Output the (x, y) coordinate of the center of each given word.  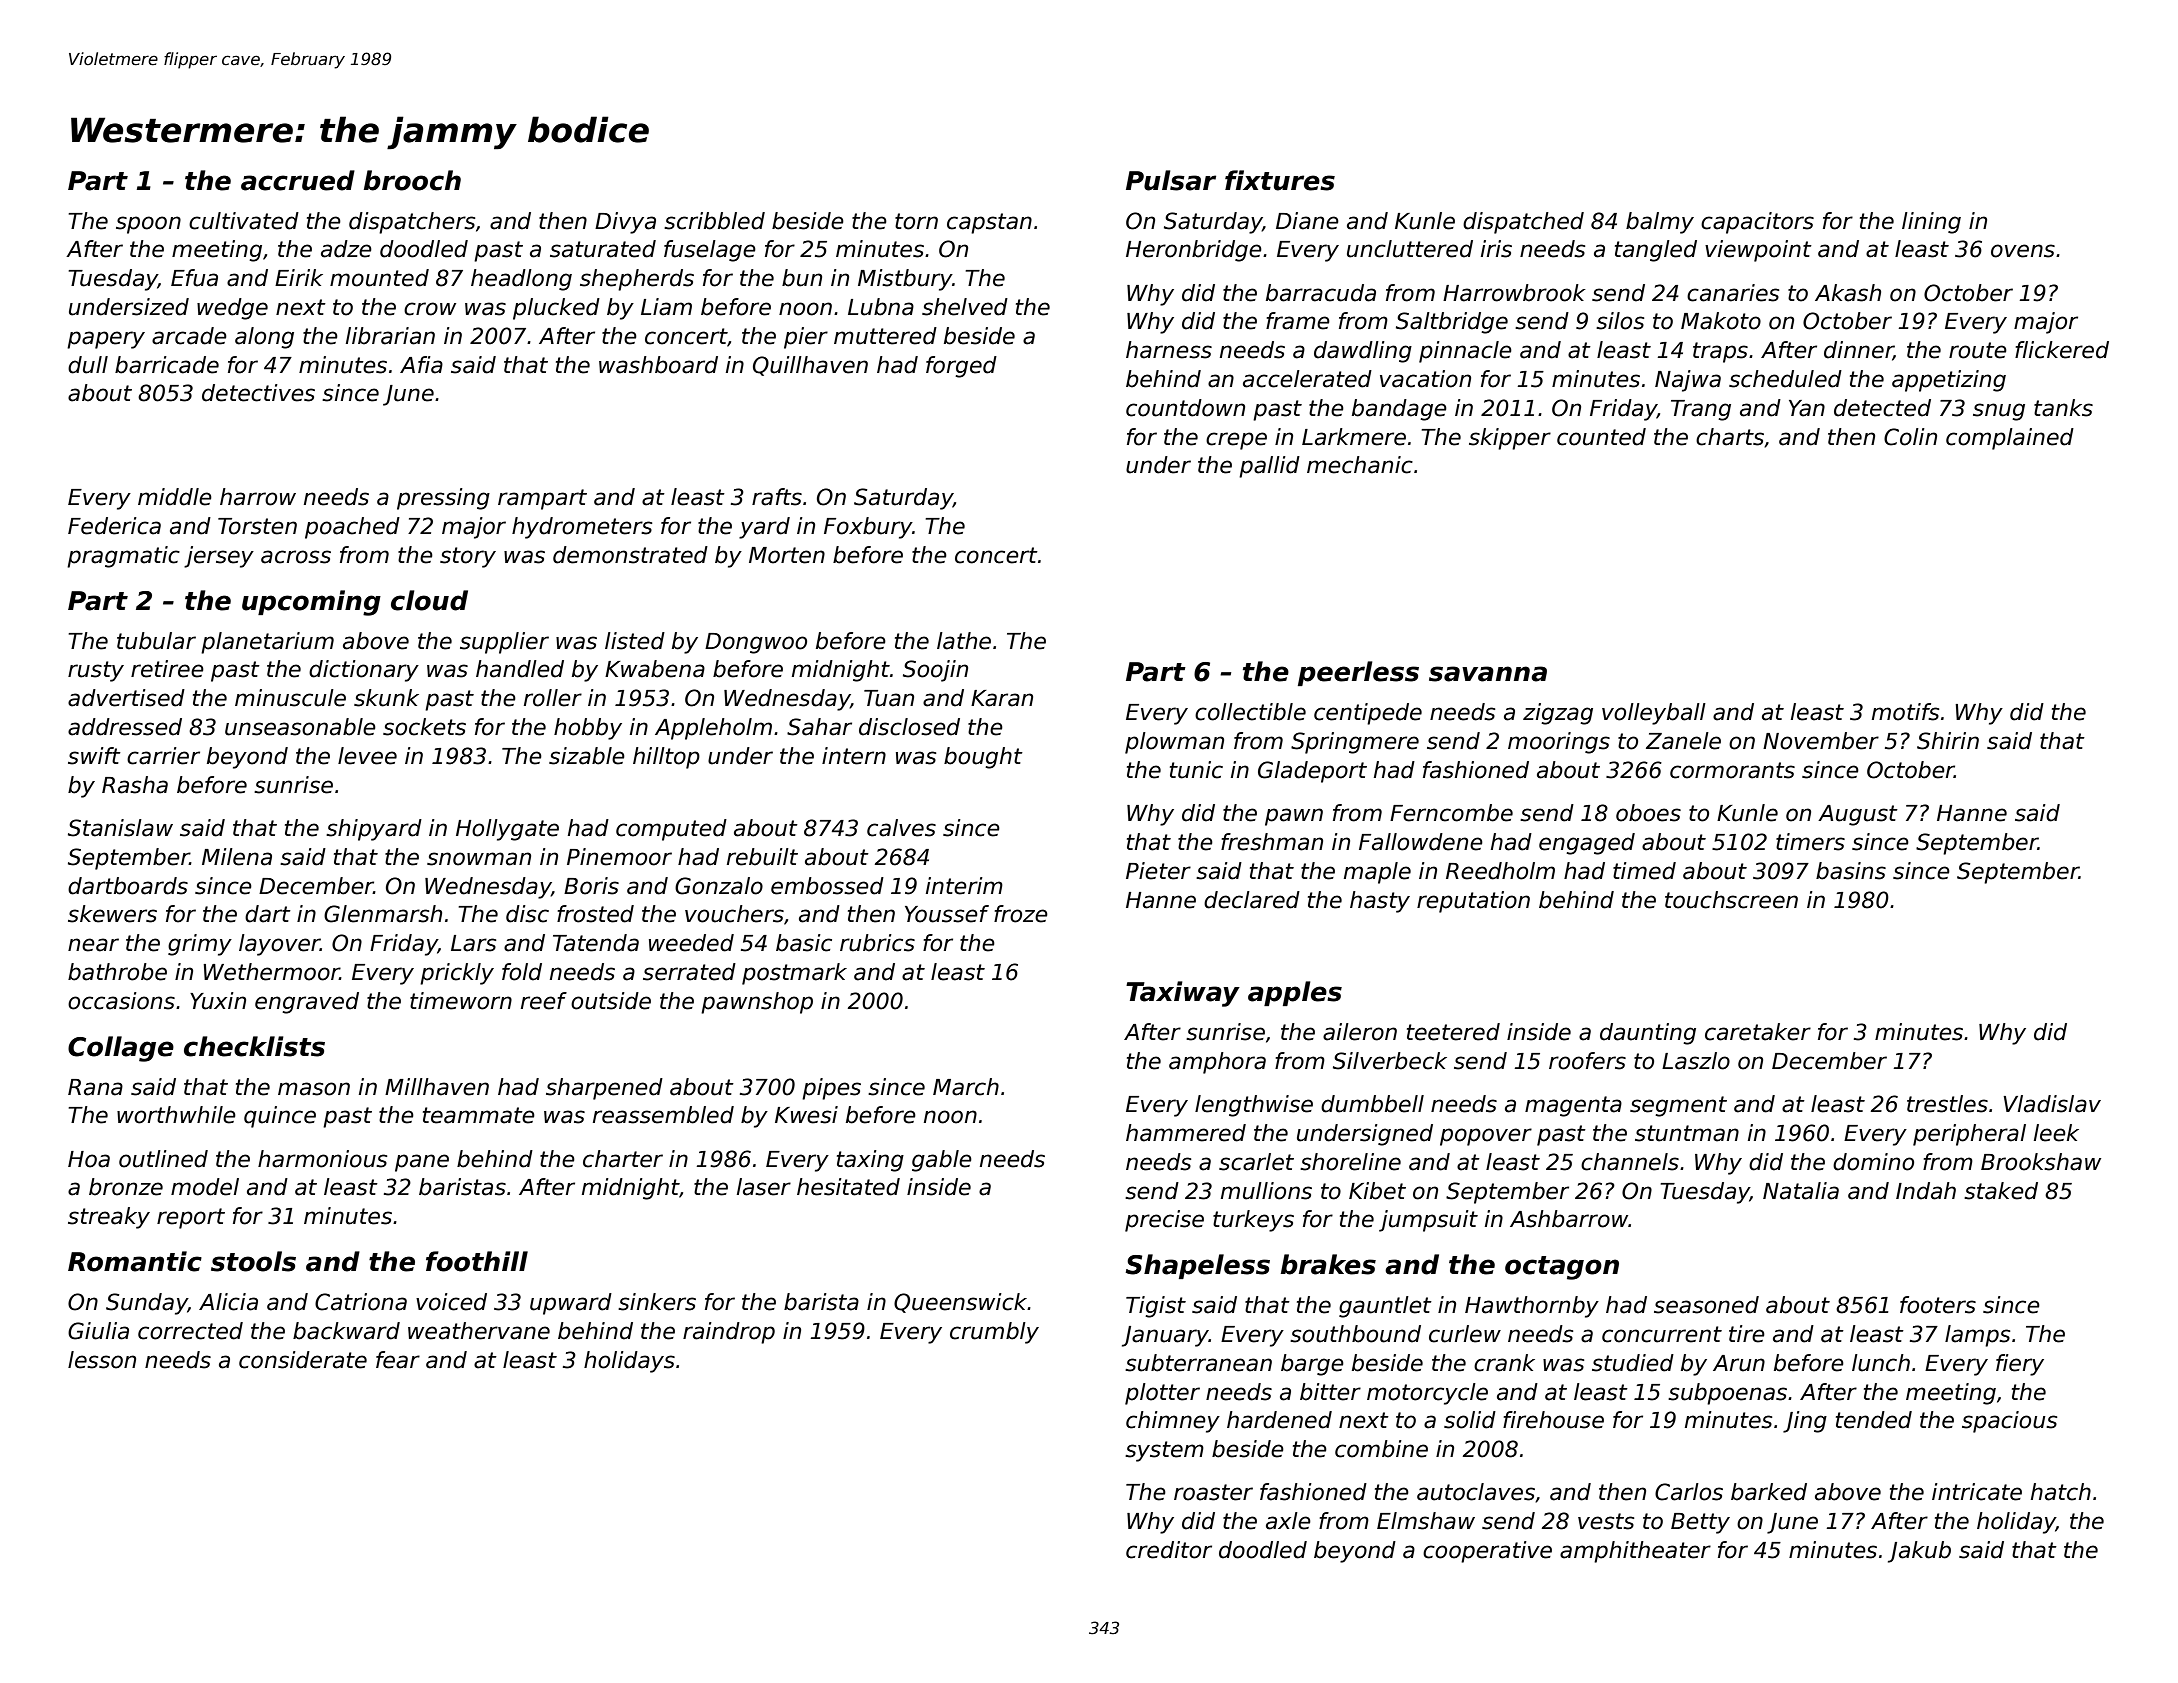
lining (1931, 223)
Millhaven (437, 1087)
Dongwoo (756, 643)
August (1858, 815)
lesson (102, 1360)
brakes (1328, 1264)
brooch (412, 180)
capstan (989, 223)
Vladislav (2052, 1104)
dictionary (364, 671)
